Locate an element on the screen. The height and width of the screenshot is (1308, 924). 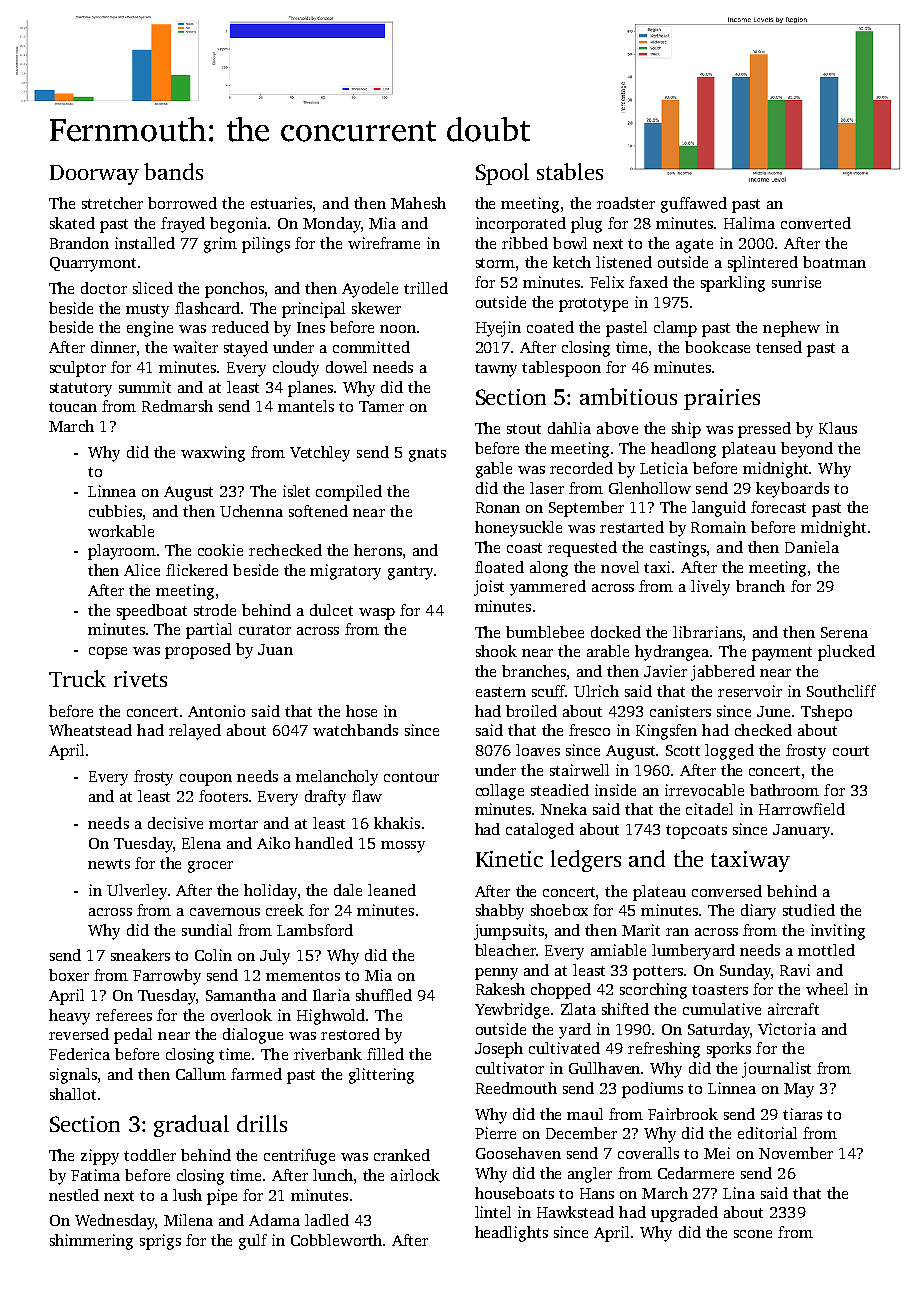
dahlia is located at coordinates (569, 428).
